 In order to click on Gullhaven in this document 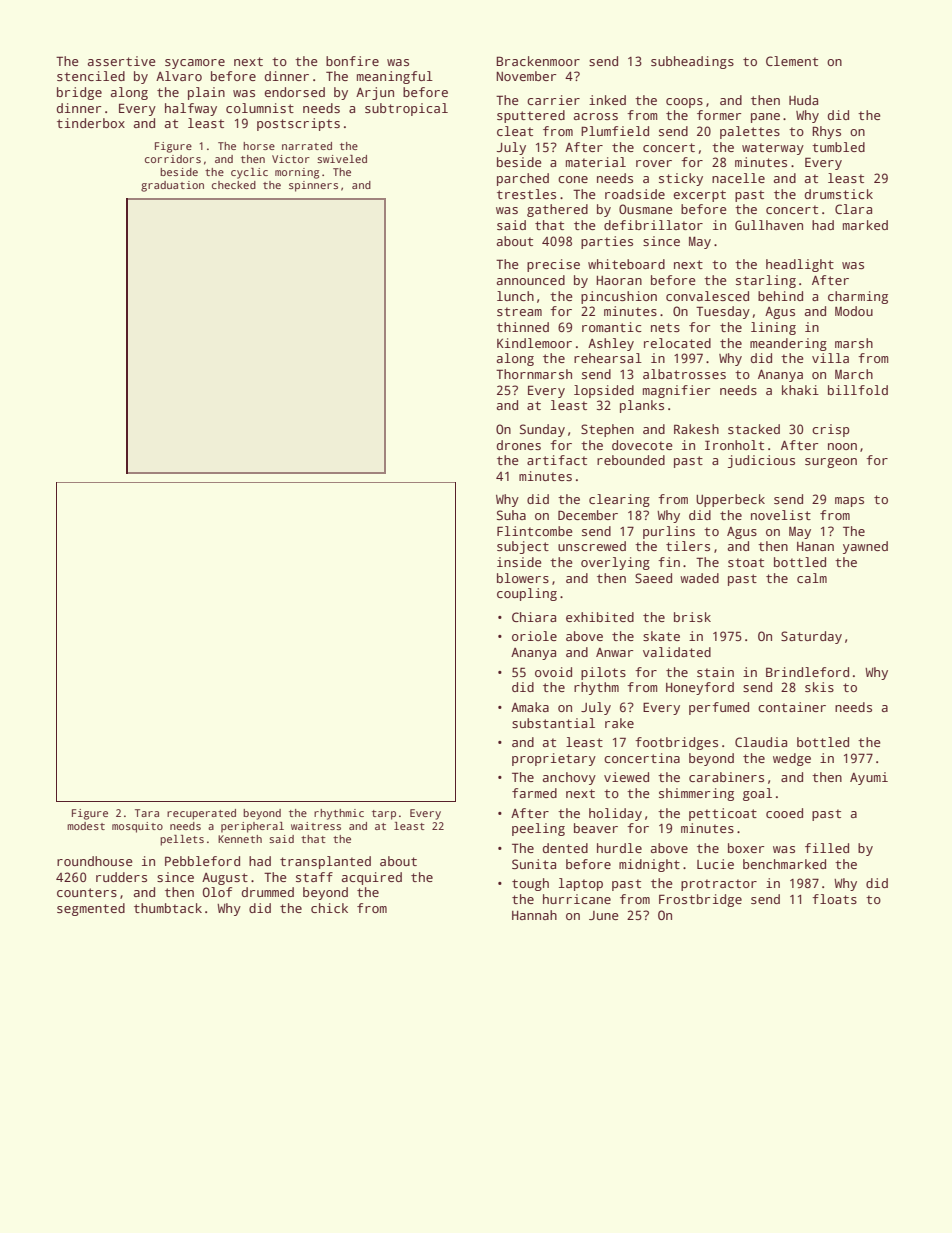, I will do `click(769, 225)`.
